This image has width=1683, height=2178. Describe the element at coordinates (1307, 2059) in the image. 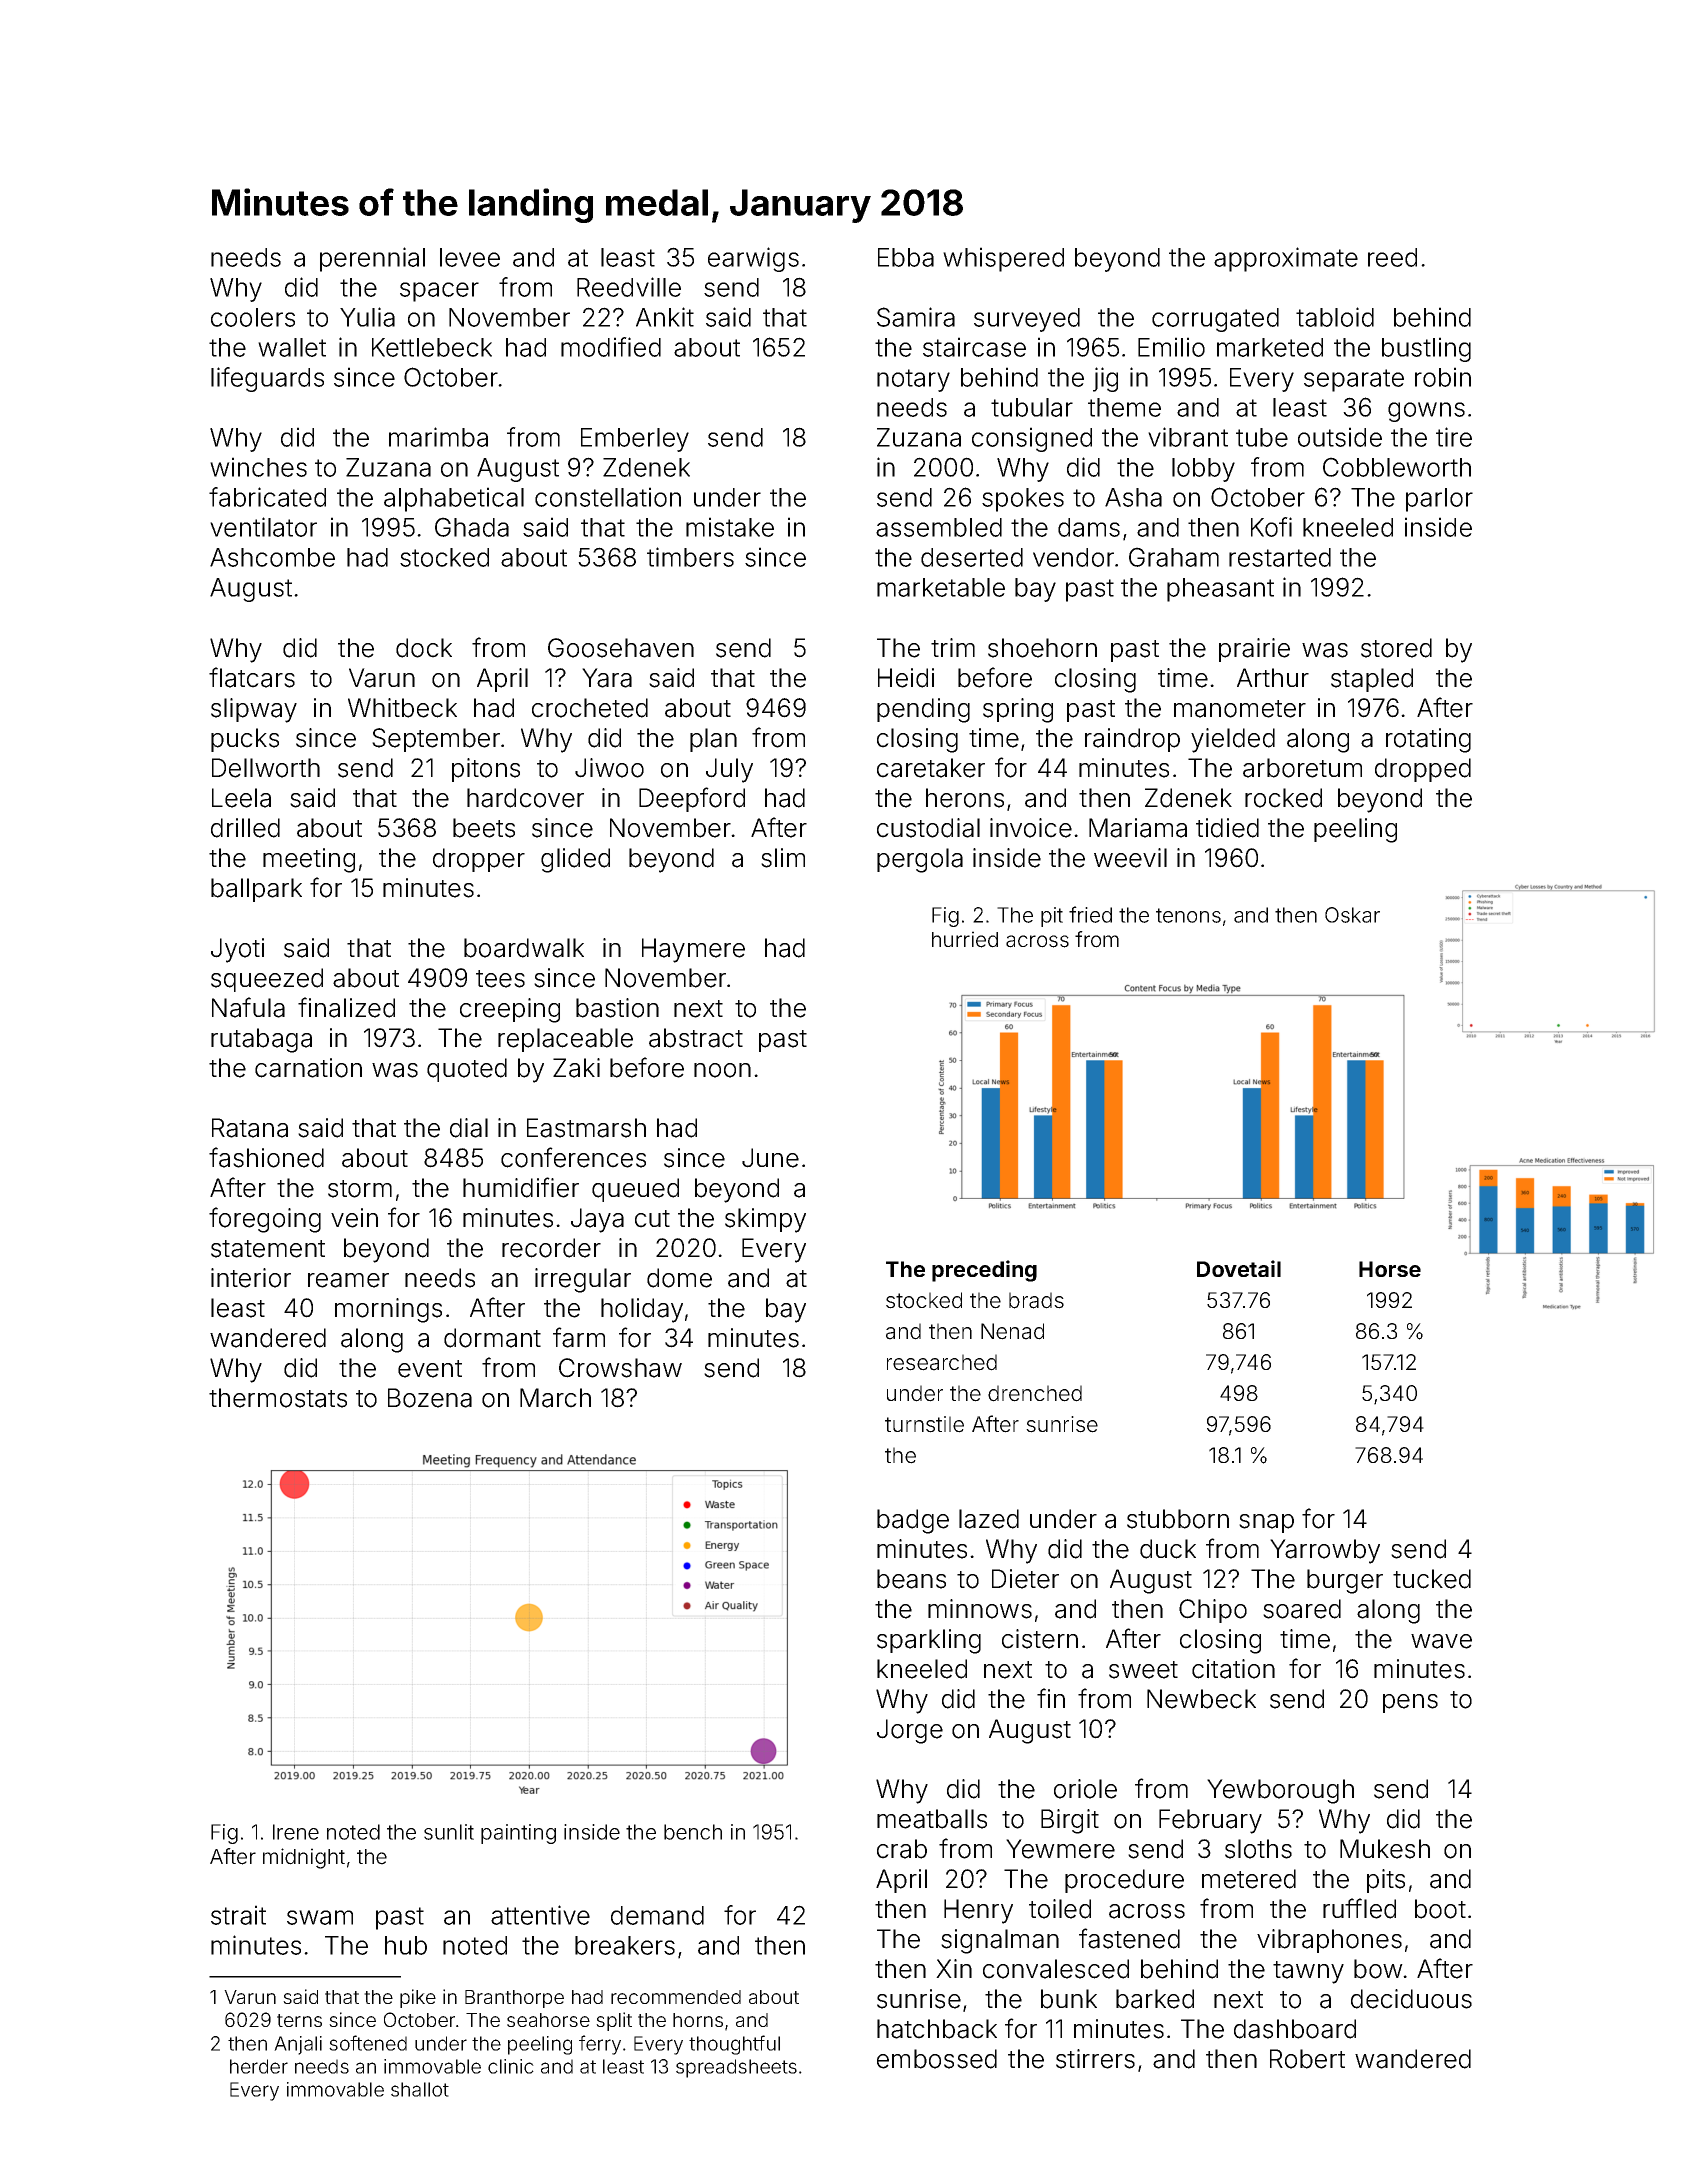

I see `Robert` at that location.
